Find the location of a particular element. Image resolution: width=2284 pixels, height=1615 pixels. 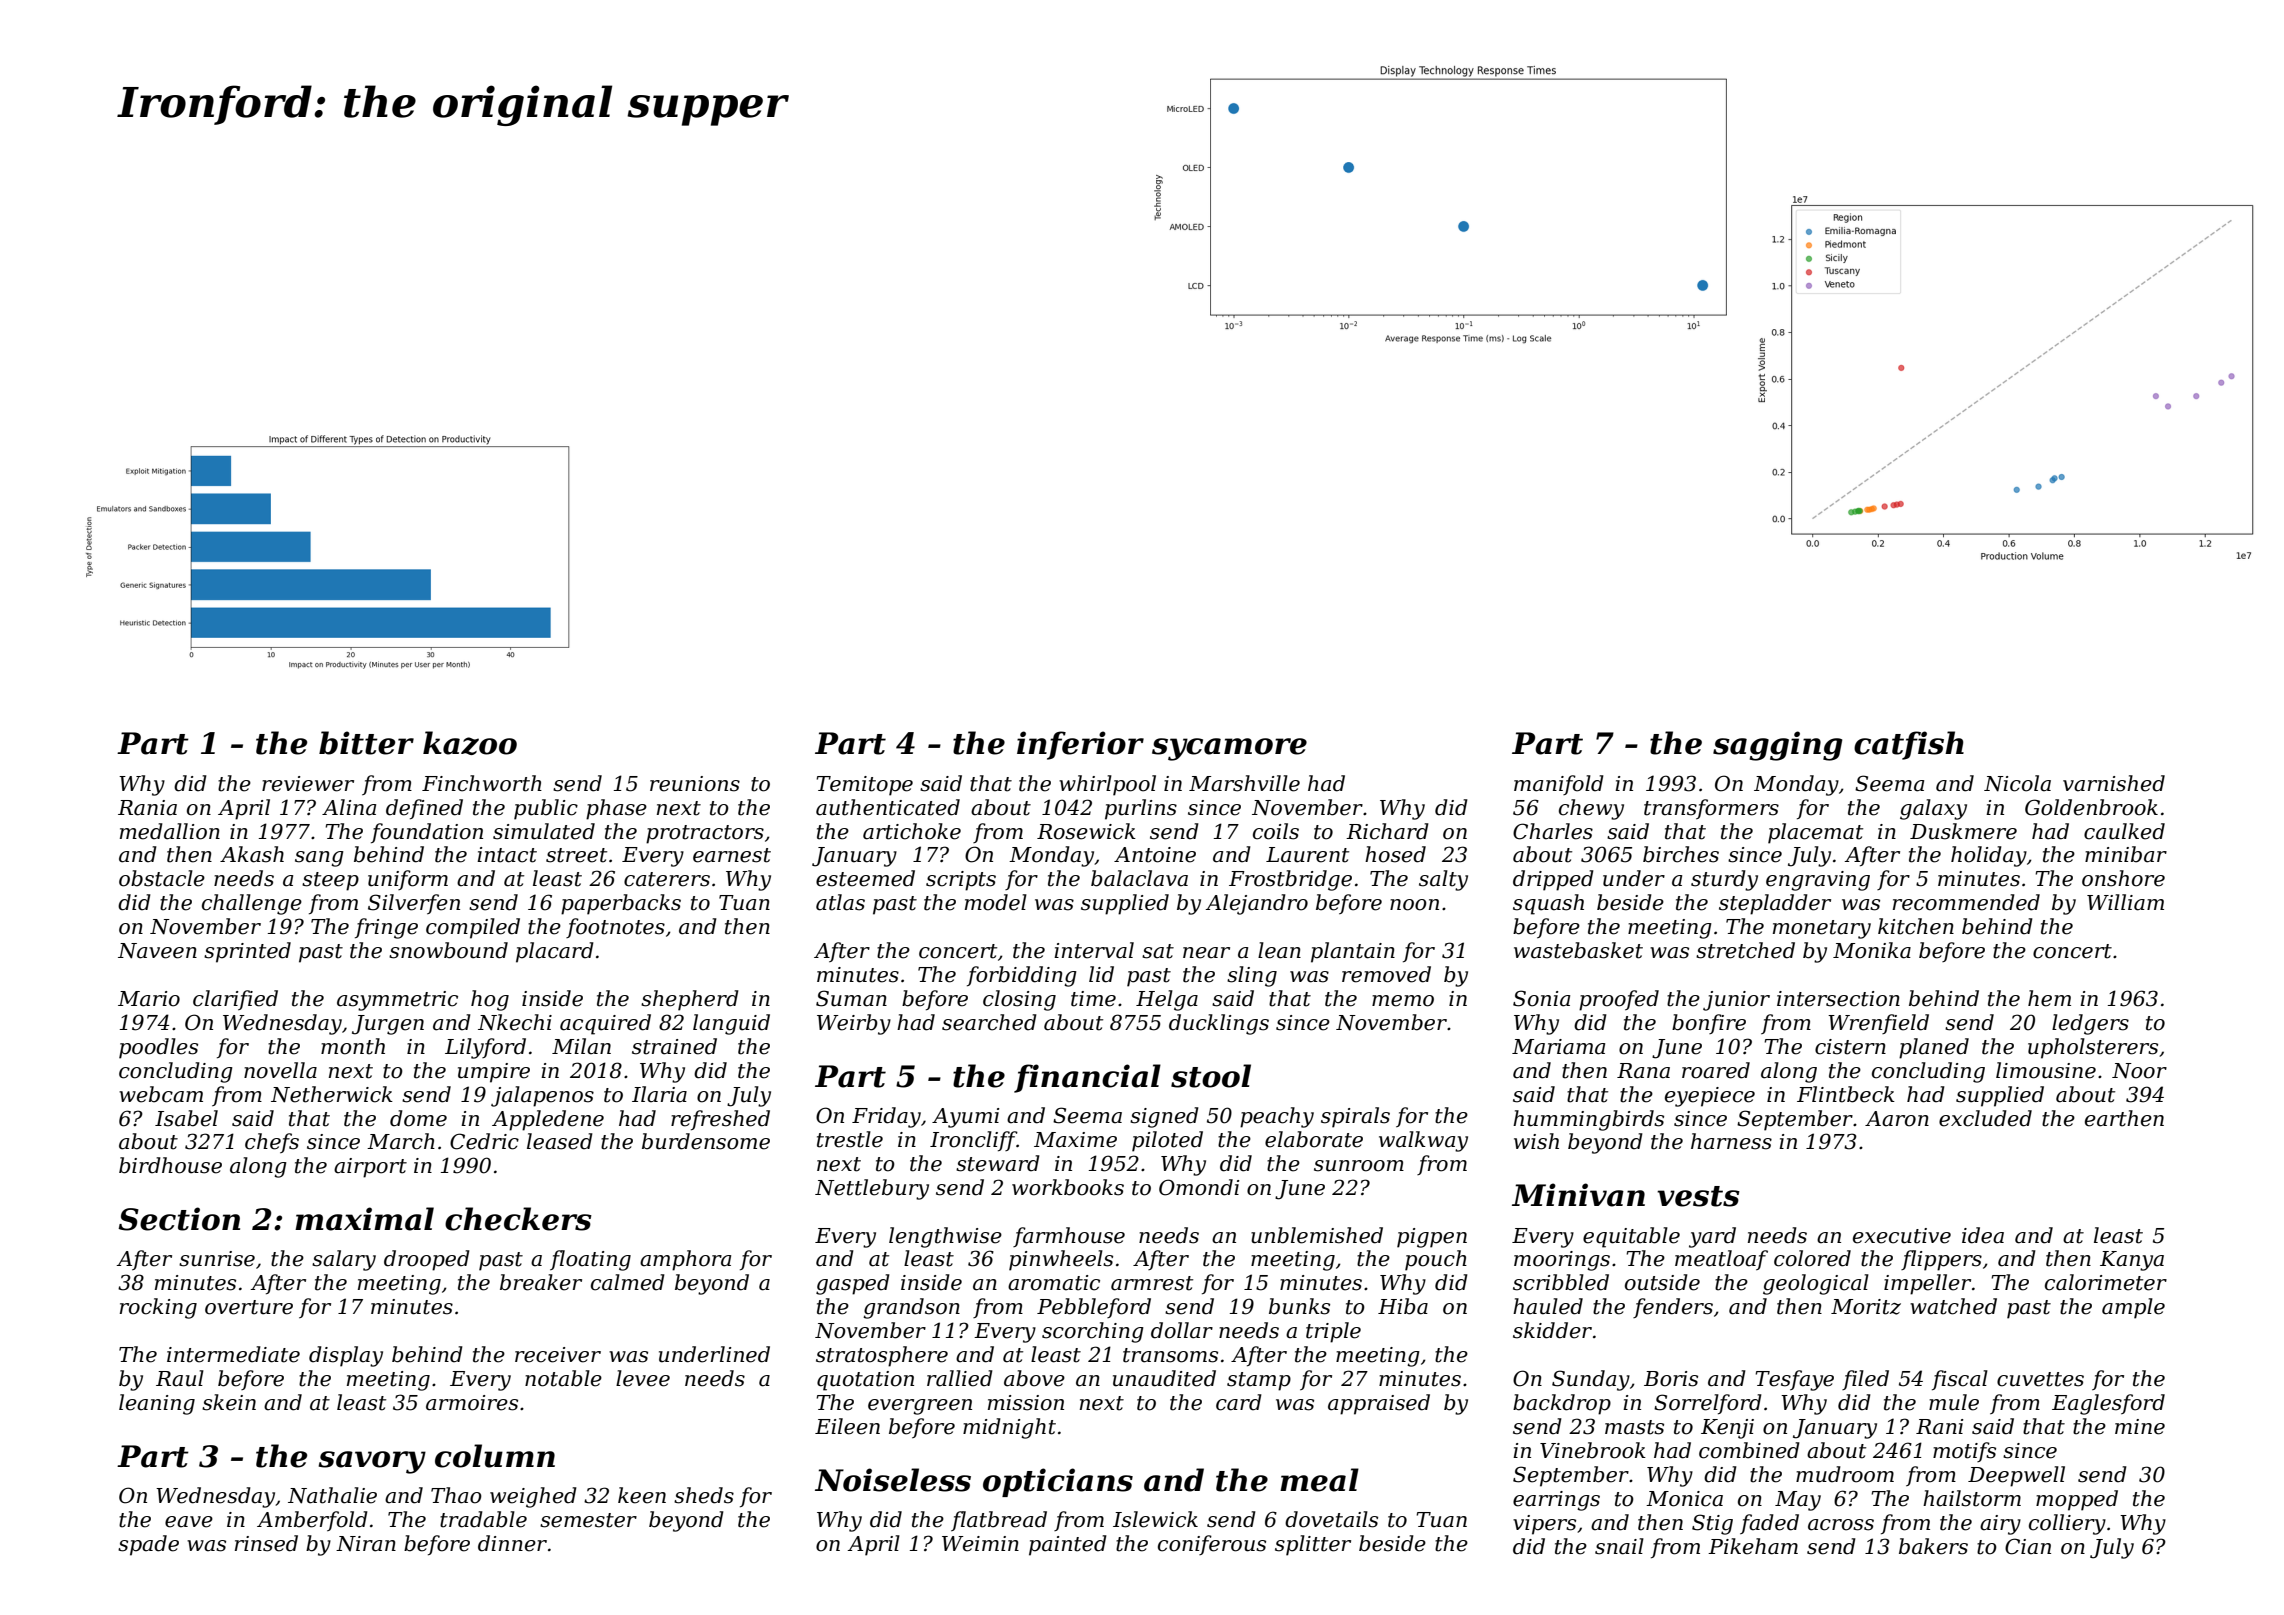

calmed is located at coordinates (628, 1282).
